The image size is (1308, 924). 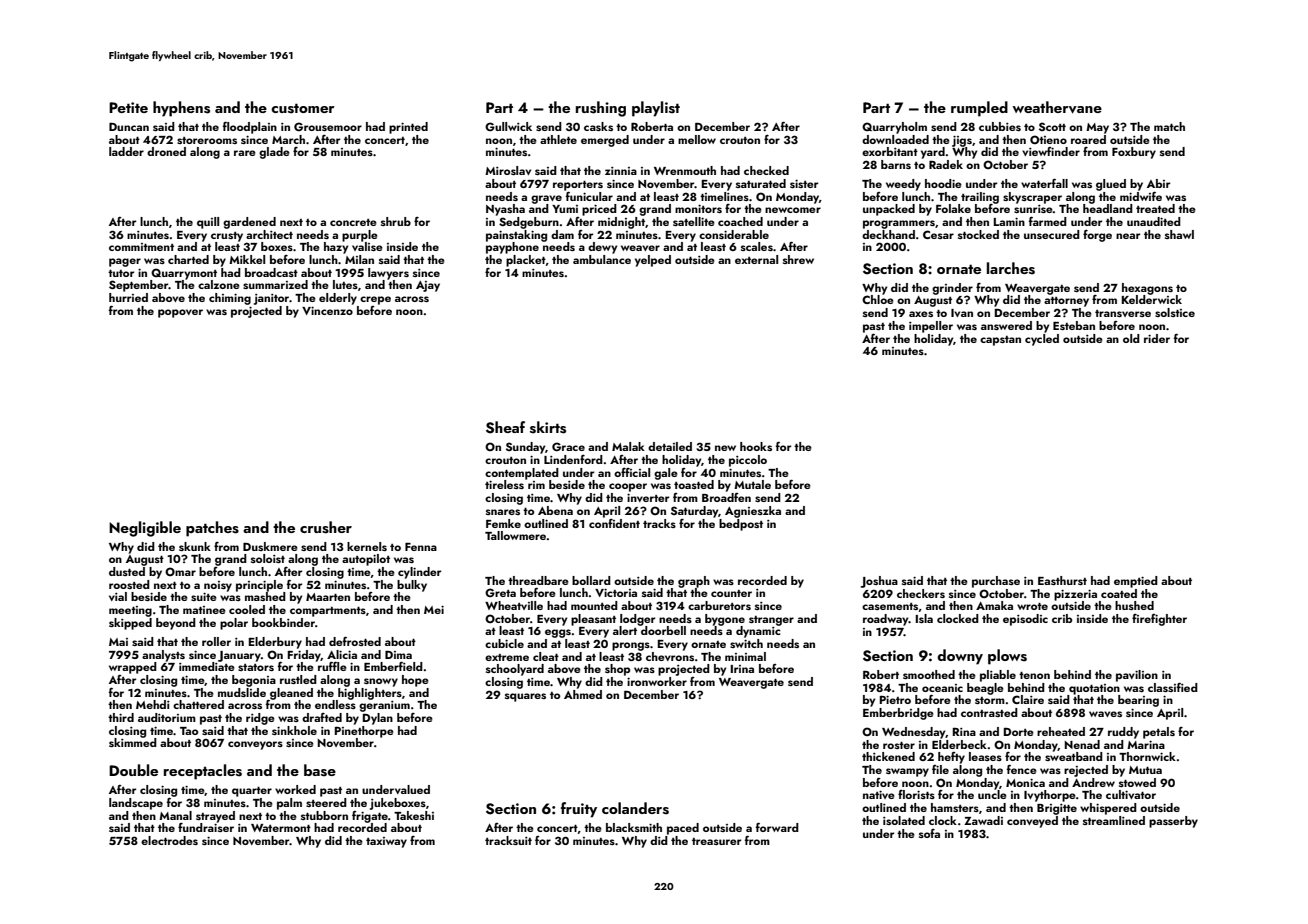 I want to click on jigs, so click(x=962, y=141).
